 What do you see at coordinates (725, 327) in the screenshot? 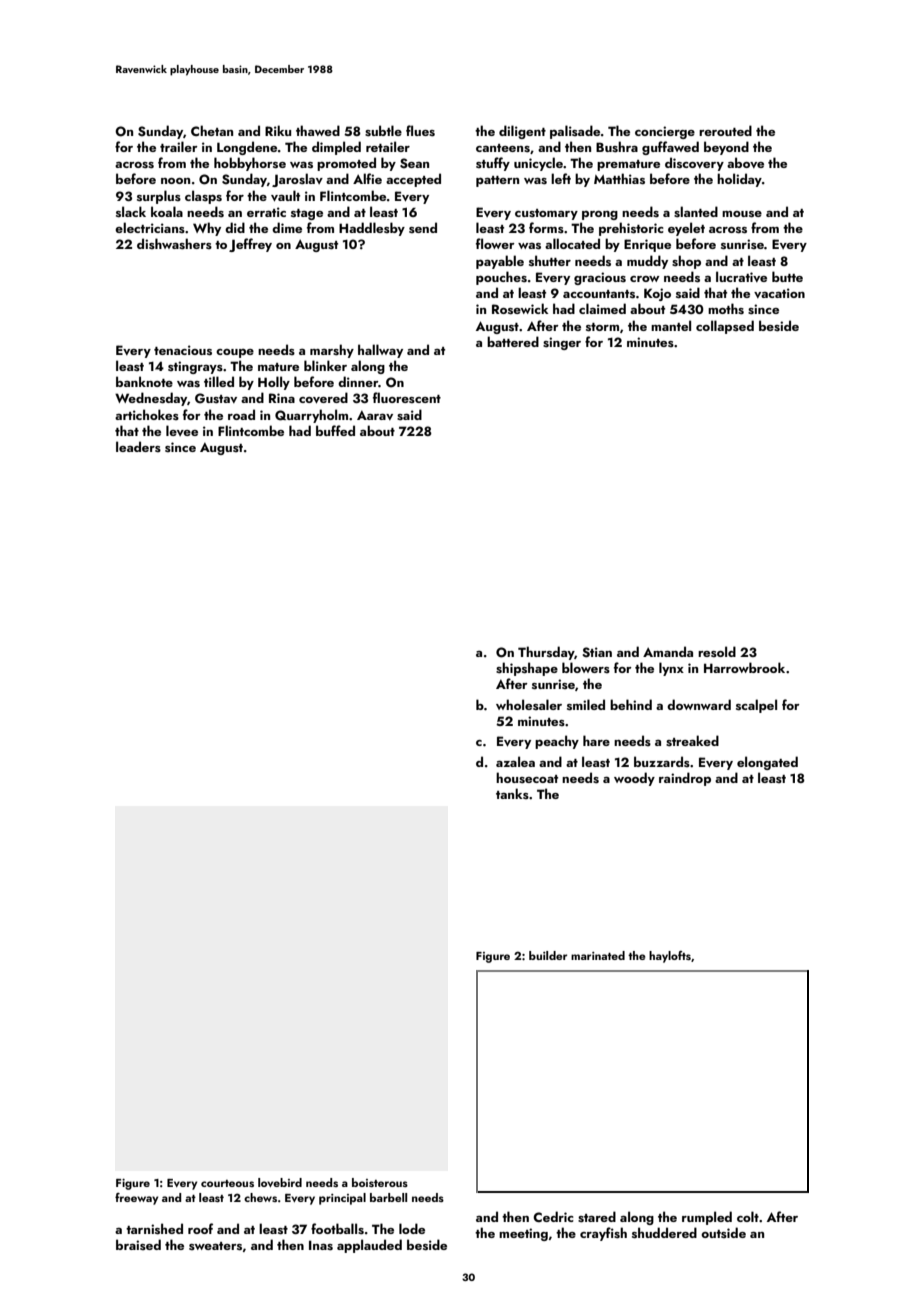
I see `collapsed` at bounding box center [725, 327].
